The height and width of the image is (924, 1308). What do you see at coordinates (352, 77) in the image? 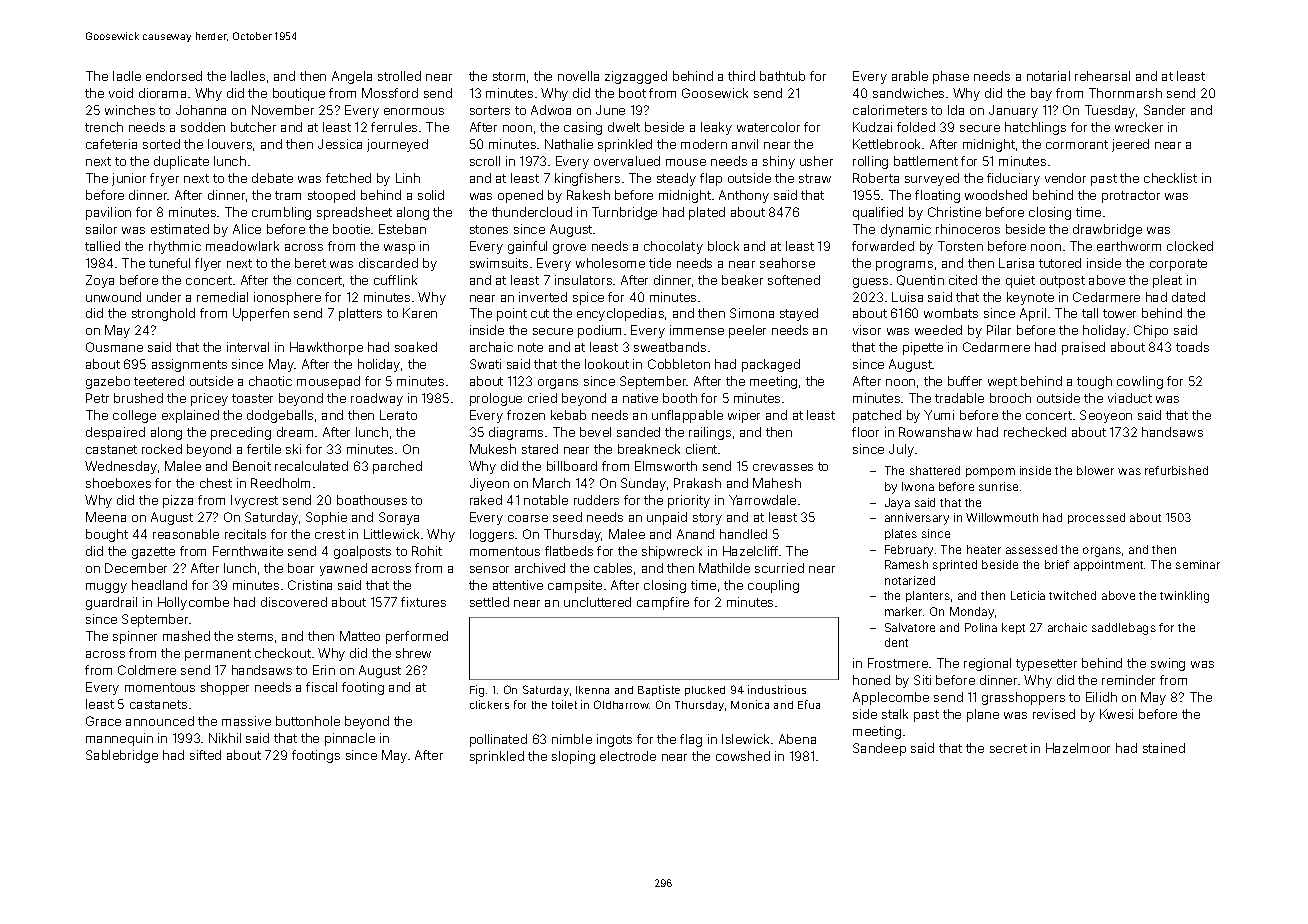
I see `Angela` at bounding box center [352, 77].
